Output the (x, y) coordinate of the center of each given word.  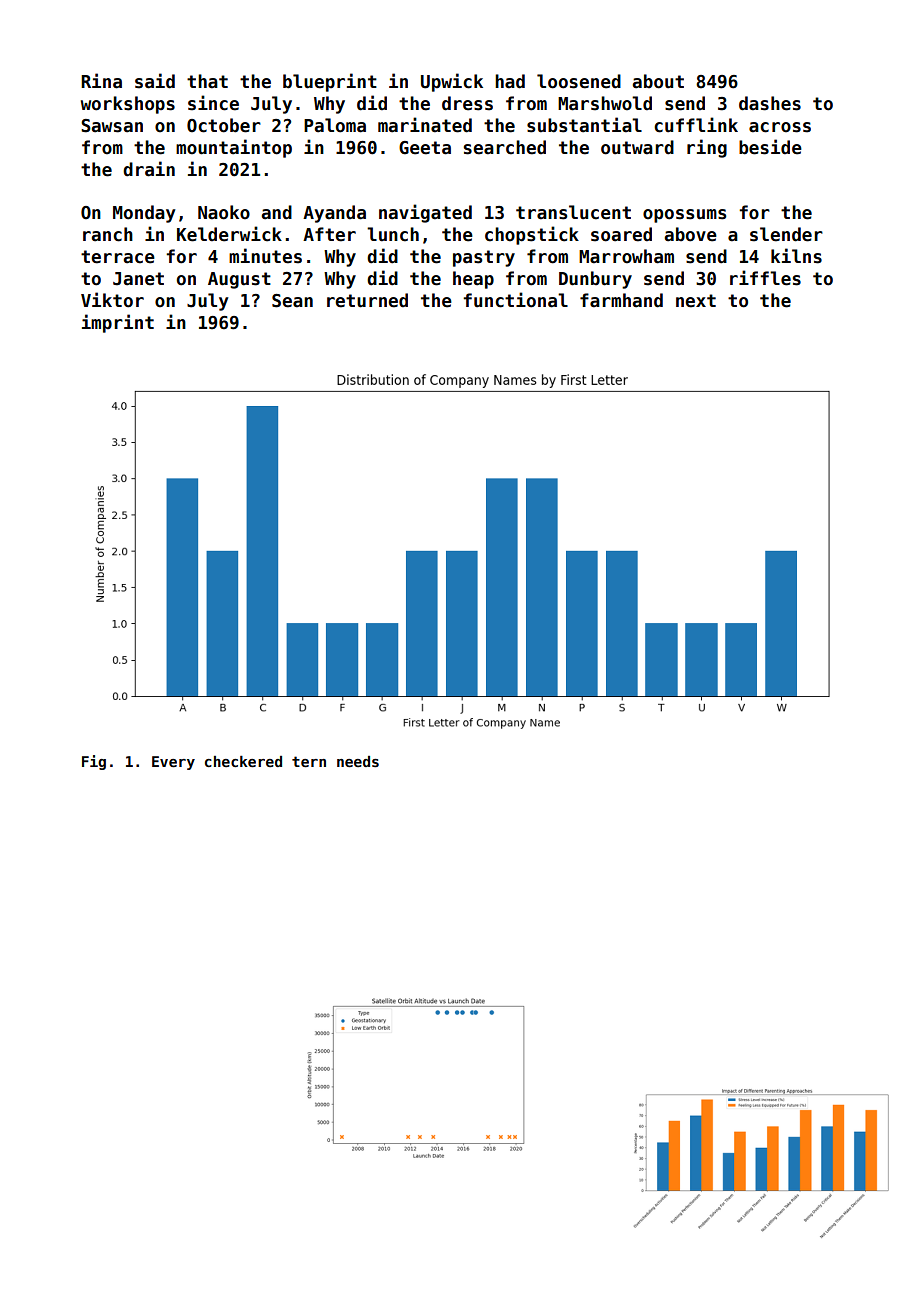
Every (173, 763)
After (329, 234)
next (696, 301)
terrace (118, 257)
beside (770, 147)
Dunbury (595, 280)
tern (309, 761)
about (658, 81)
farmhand (621, 300)
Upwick (452, 82)
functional (515, 300)
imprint (118, 323)
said (155, 81)
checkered (243, 761)
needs (358, 761)
